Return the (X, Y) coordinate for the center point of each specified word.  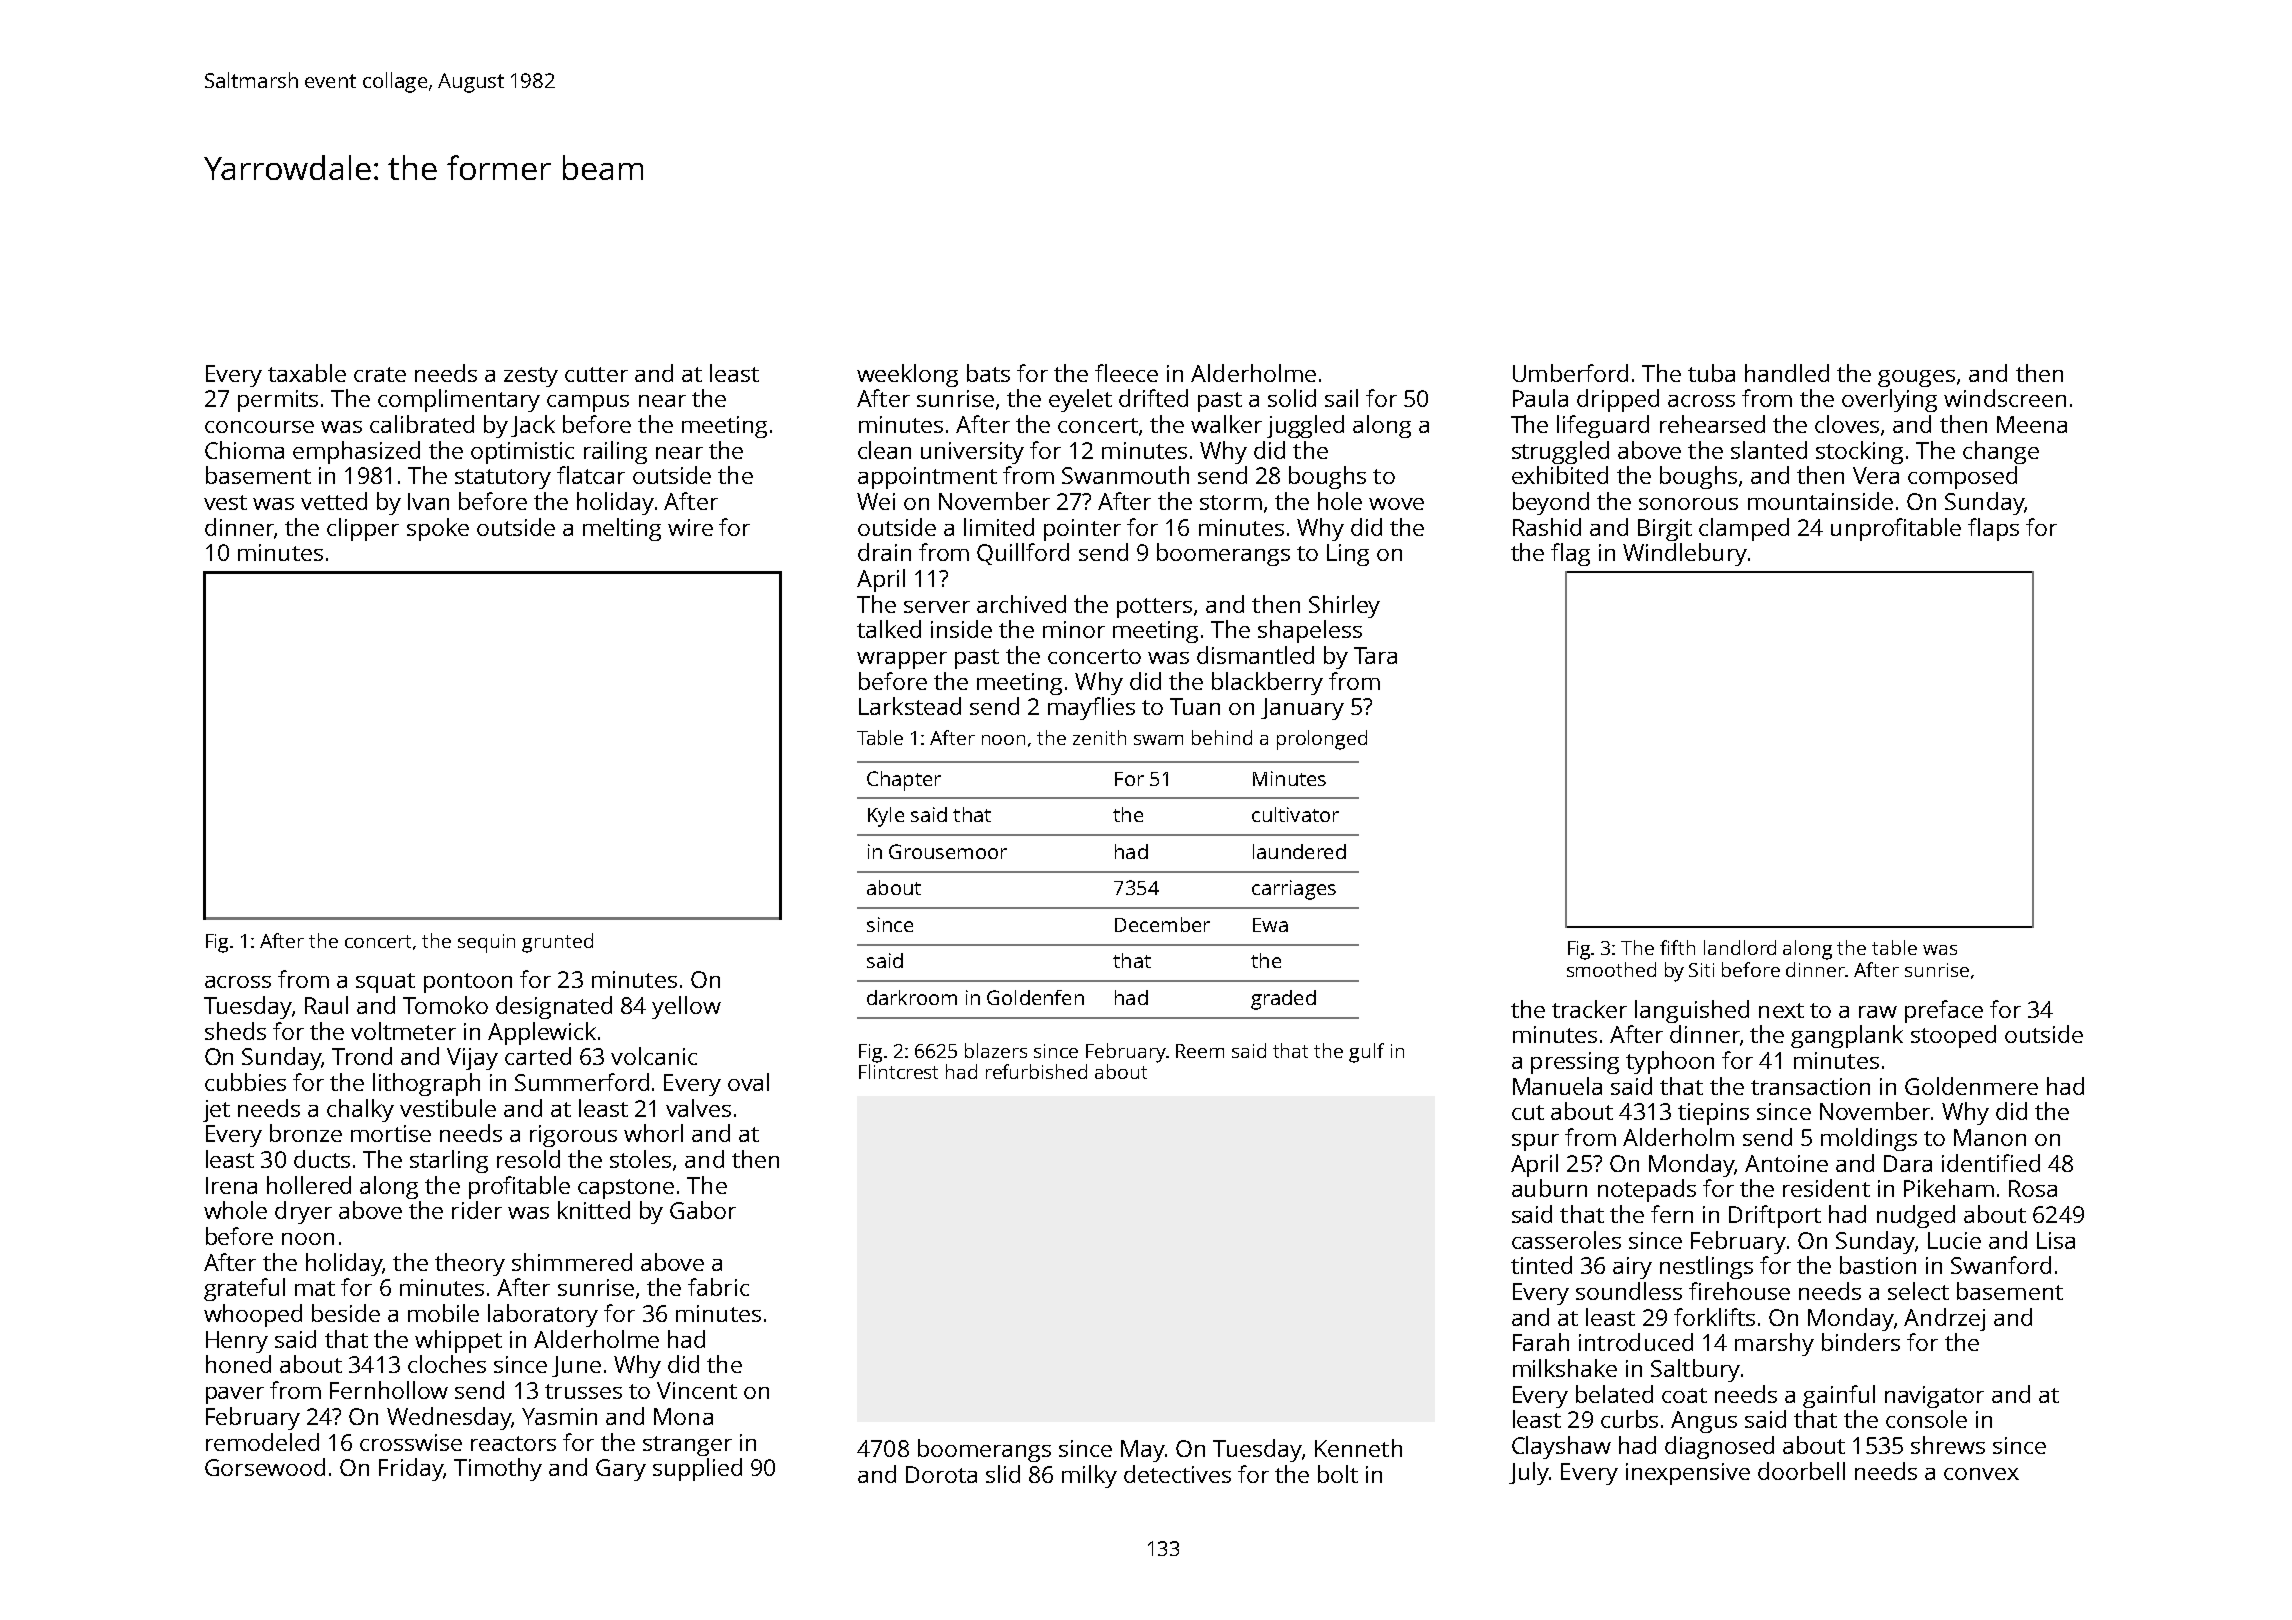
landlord (1740, 947)
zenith (1099, 737)
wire (690, 527)
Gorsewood (265, 1467)
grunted (557, 943)
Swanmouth (1125, 475)
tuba (1711, 373)
